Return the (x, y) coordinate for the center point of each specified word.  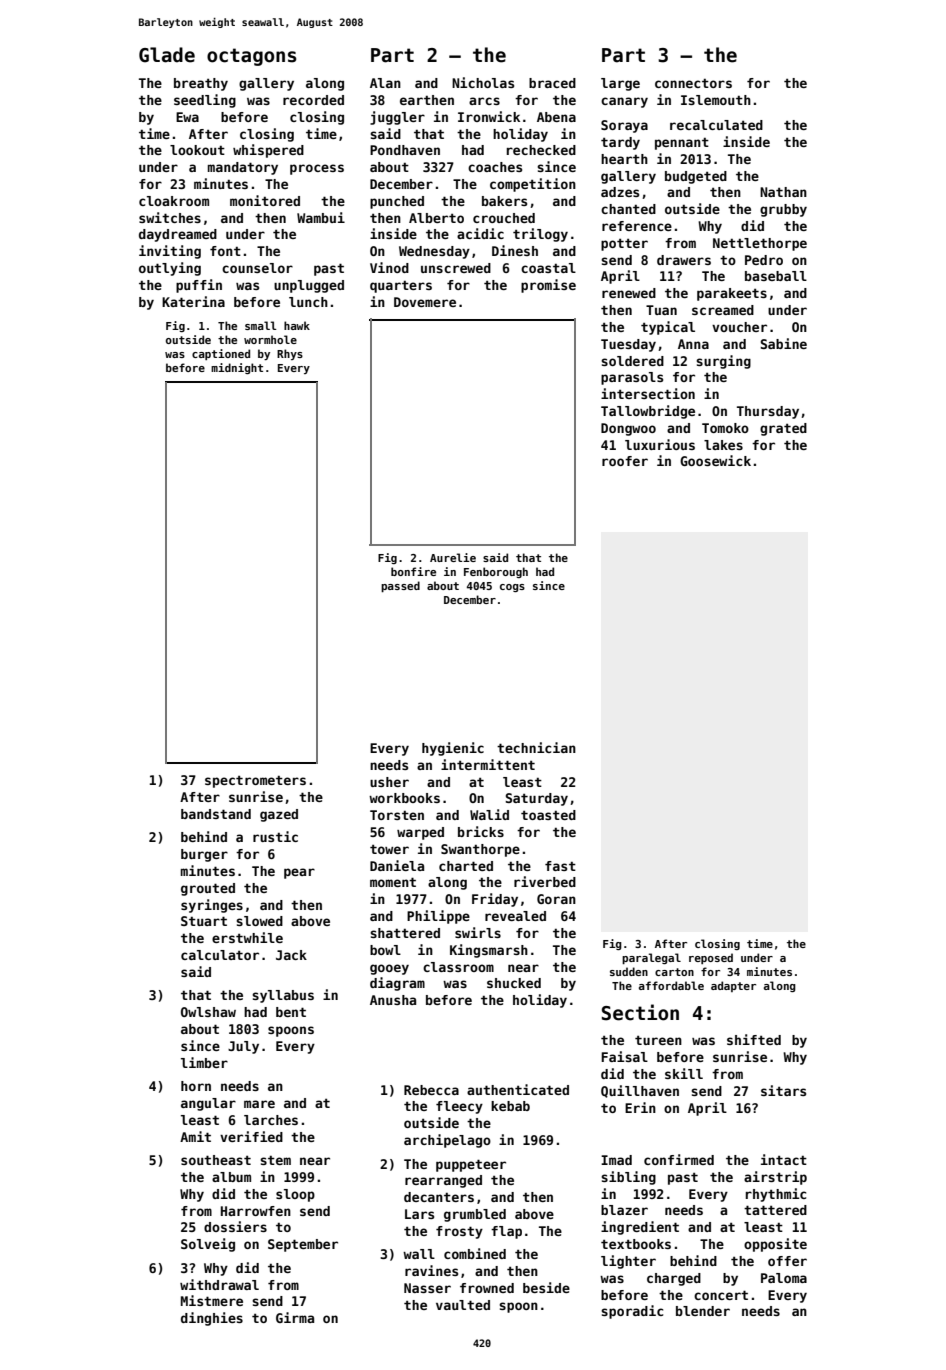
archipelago (447, 1141)
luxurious (660, 444)
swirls (478, 932)
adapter (733, 986)
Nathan (783, 192)
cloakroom (174, 201)
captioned (221, 354)
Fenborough (496, 572)
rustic (275, 836)
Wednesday (434, 252)
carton (674, 972)
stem (275, 1160)
